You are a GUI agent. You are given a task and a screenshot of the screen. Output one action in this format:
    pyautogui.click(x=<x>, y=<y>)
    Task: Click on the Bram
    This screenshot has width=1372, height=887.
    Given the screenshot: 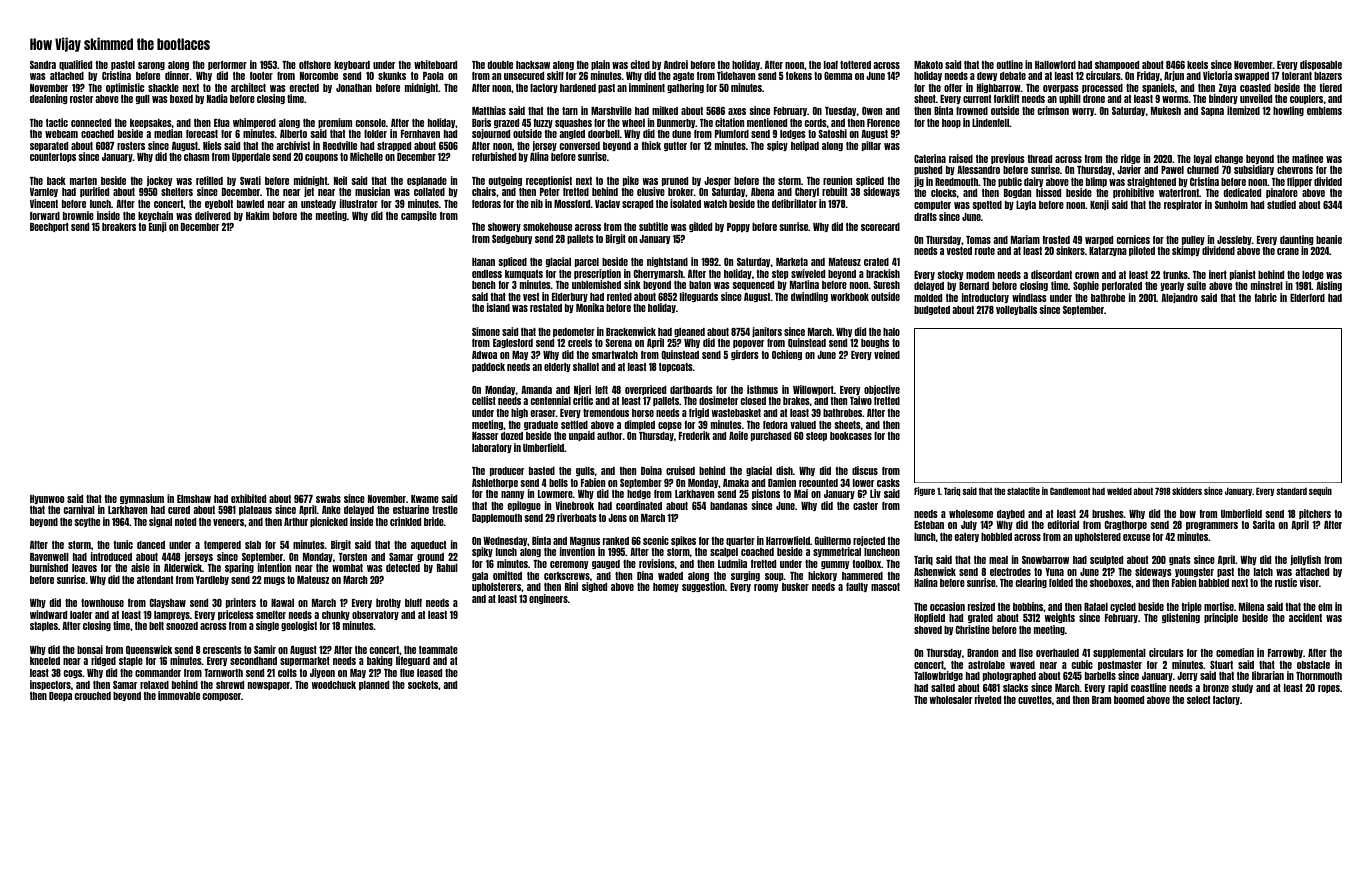 What is the action you would take?
    pyautogui.click(x=1101, y=700)
